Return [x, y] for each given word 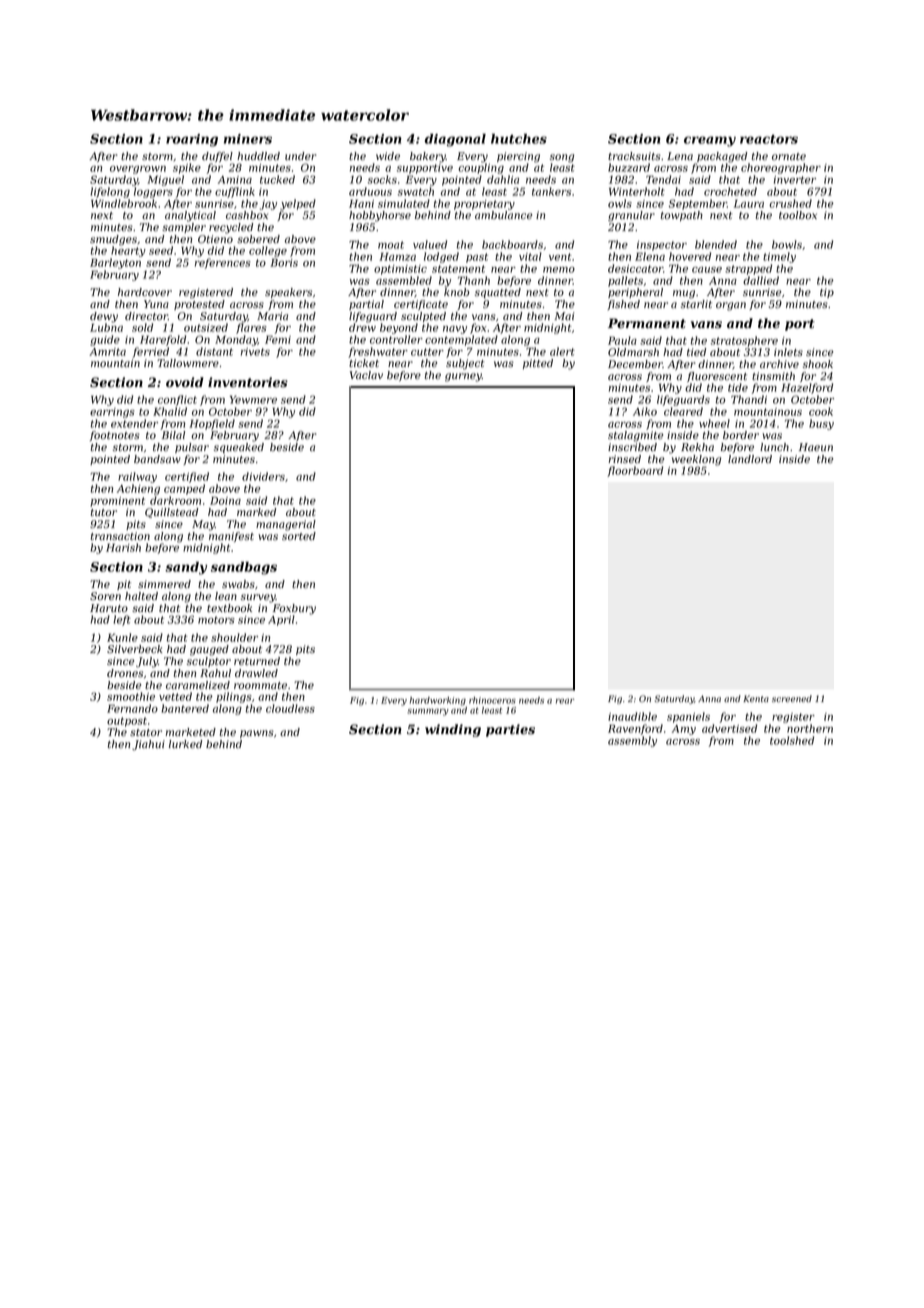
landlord [750, 459]
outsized [206, 327]
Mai [564, 316]
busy [821, 424]
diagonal [455, 140]
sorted [299, 536]
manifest [231, 537]
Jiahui [148, 745]
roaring [192, 140]
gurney [463, 377]
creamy [710, 141]
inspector [662, 246]
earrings [112, 413]
